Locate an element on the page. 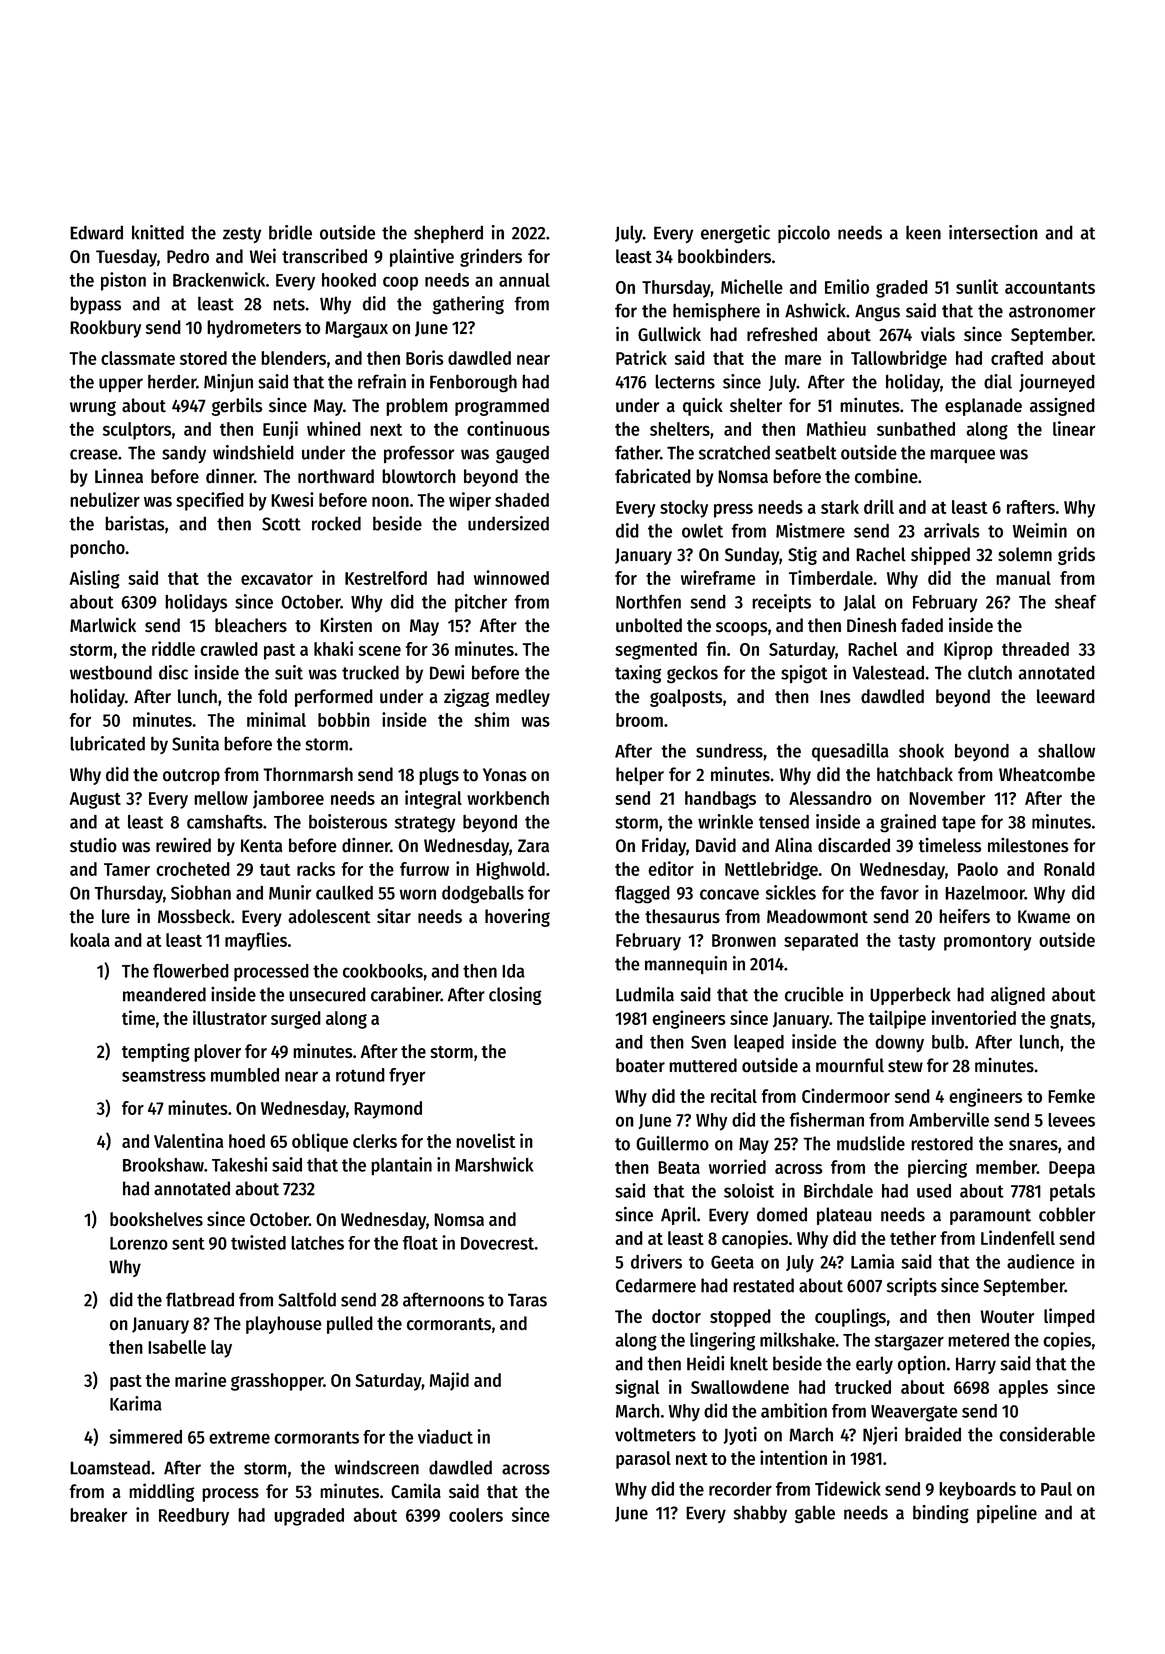  grids is located at coordinates (1076, 555).
